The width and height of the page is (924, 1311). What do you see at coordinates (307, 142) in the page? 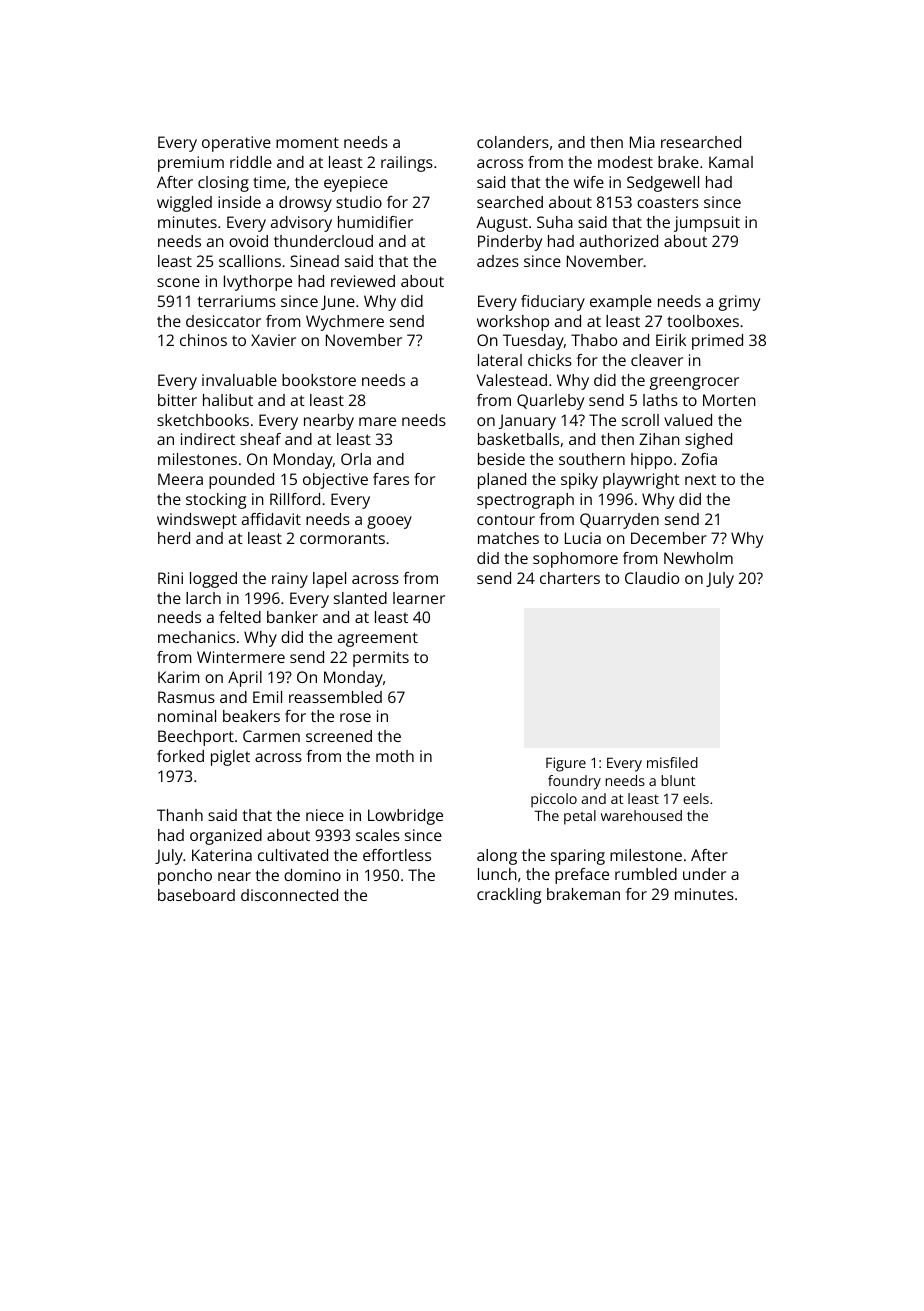
I see `moment` at bounding box center [307, 142].
